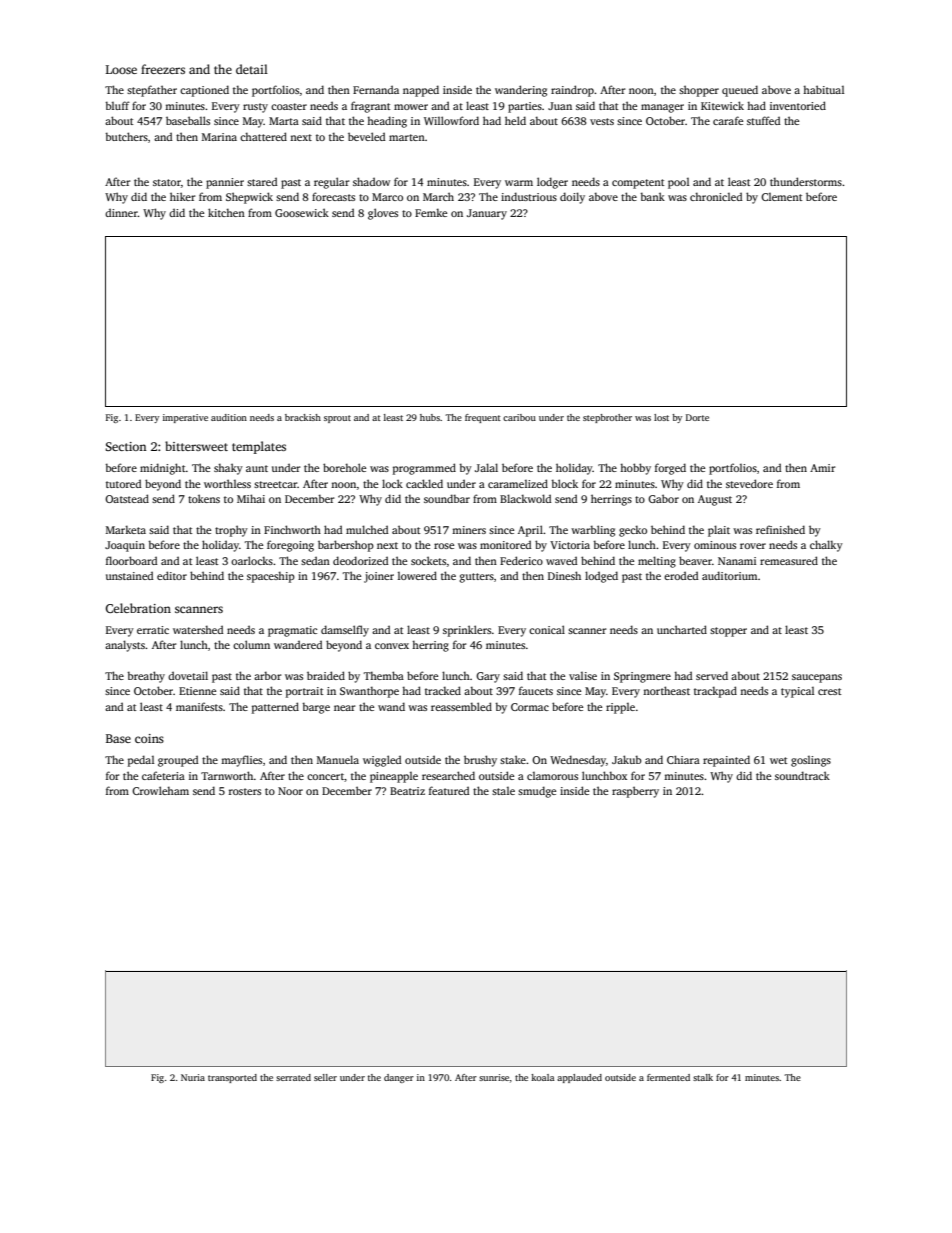 Image resolution: width=952 pixels, height=1233 pixels. What do you see at coordinates (519, 417) in the screenshot?
I see `caribou` at bounding box center [519, 417].
